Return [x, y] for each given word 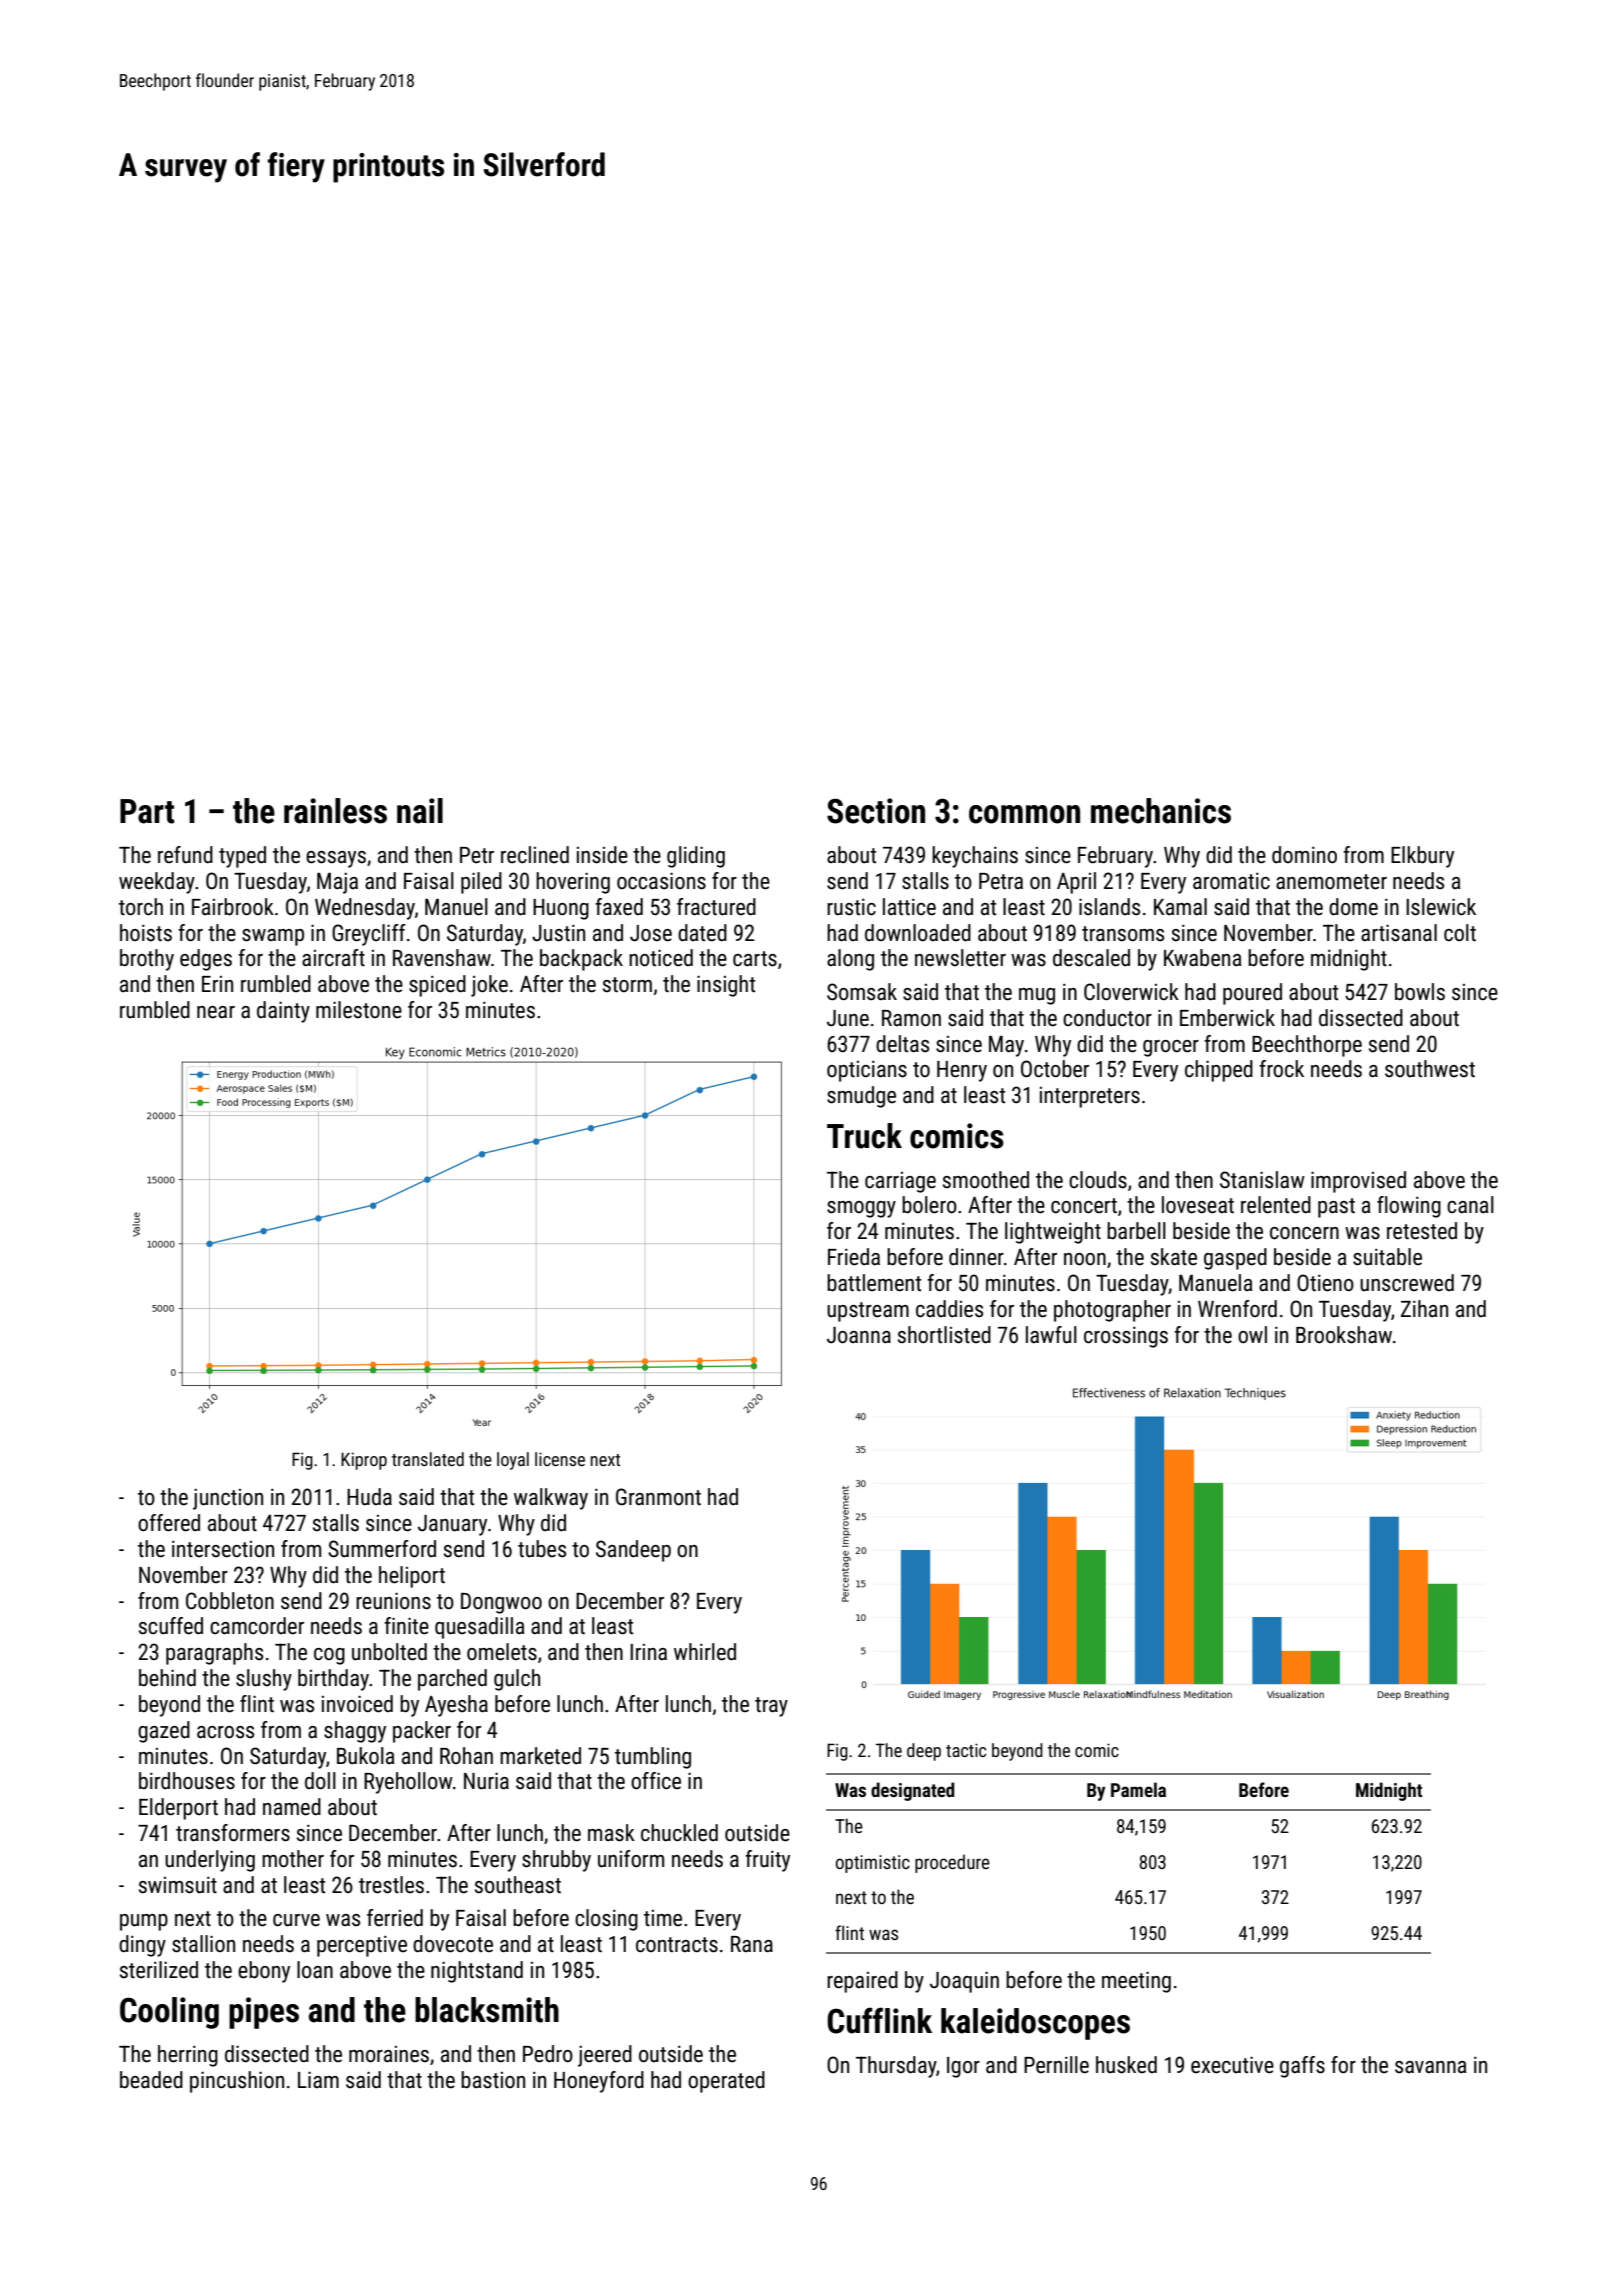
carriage [900, 1182]
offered [169, 1523]
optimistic [873, 1864]
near [216, 1012]
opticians [867, 1071]
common [1024, 814]
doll [320, 1781]
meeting [1136, 1982]
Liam [318, 2079]
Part [147, 811]
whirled [705, 1652]
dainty [283, 1012]
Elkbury [1422, 857]
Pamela [1138, 1789]
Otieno [1325, 1283]
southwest [1430, 1069]
